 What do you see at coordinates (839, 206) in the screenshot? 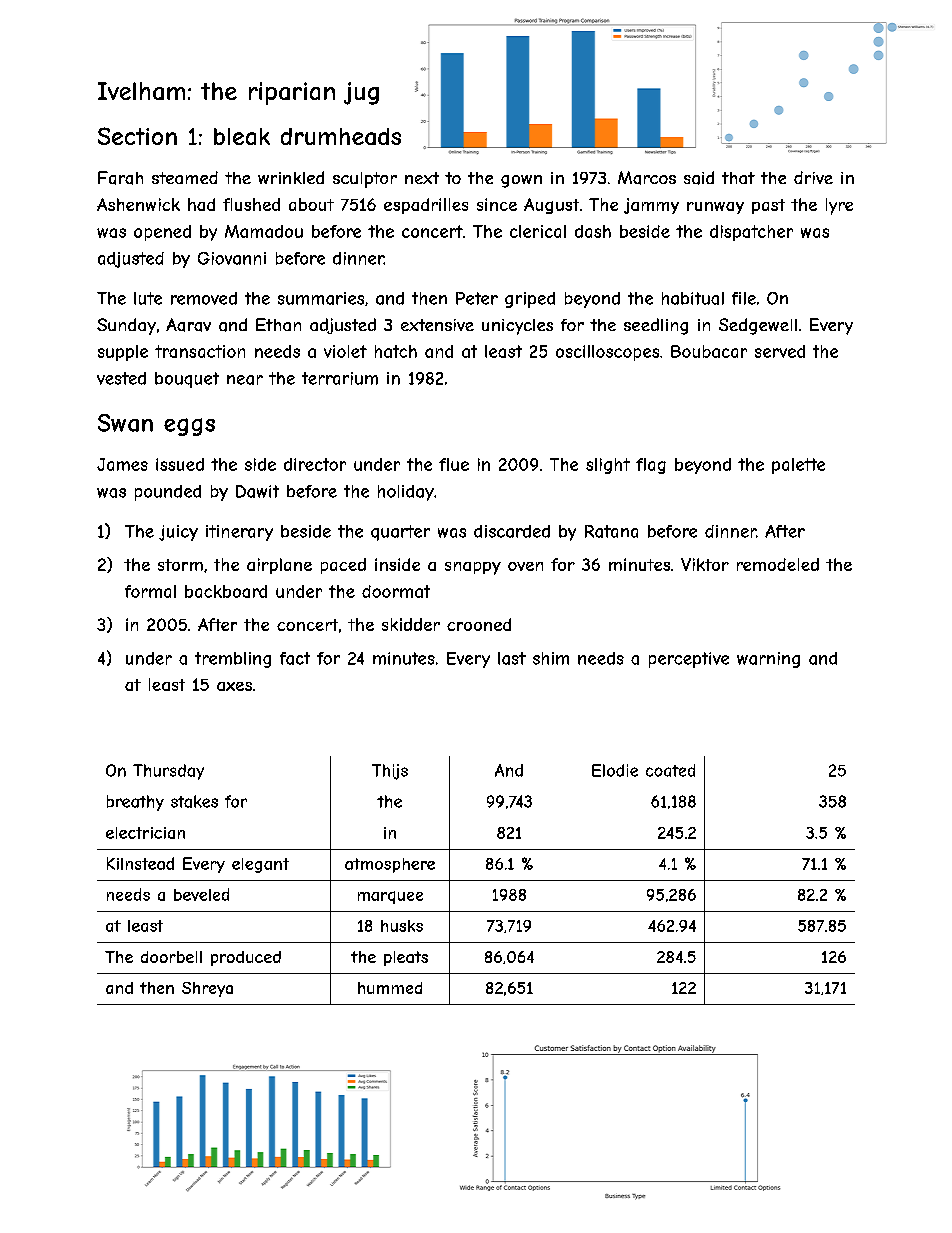
I see `lyre` at bounding box center [839, 206].
